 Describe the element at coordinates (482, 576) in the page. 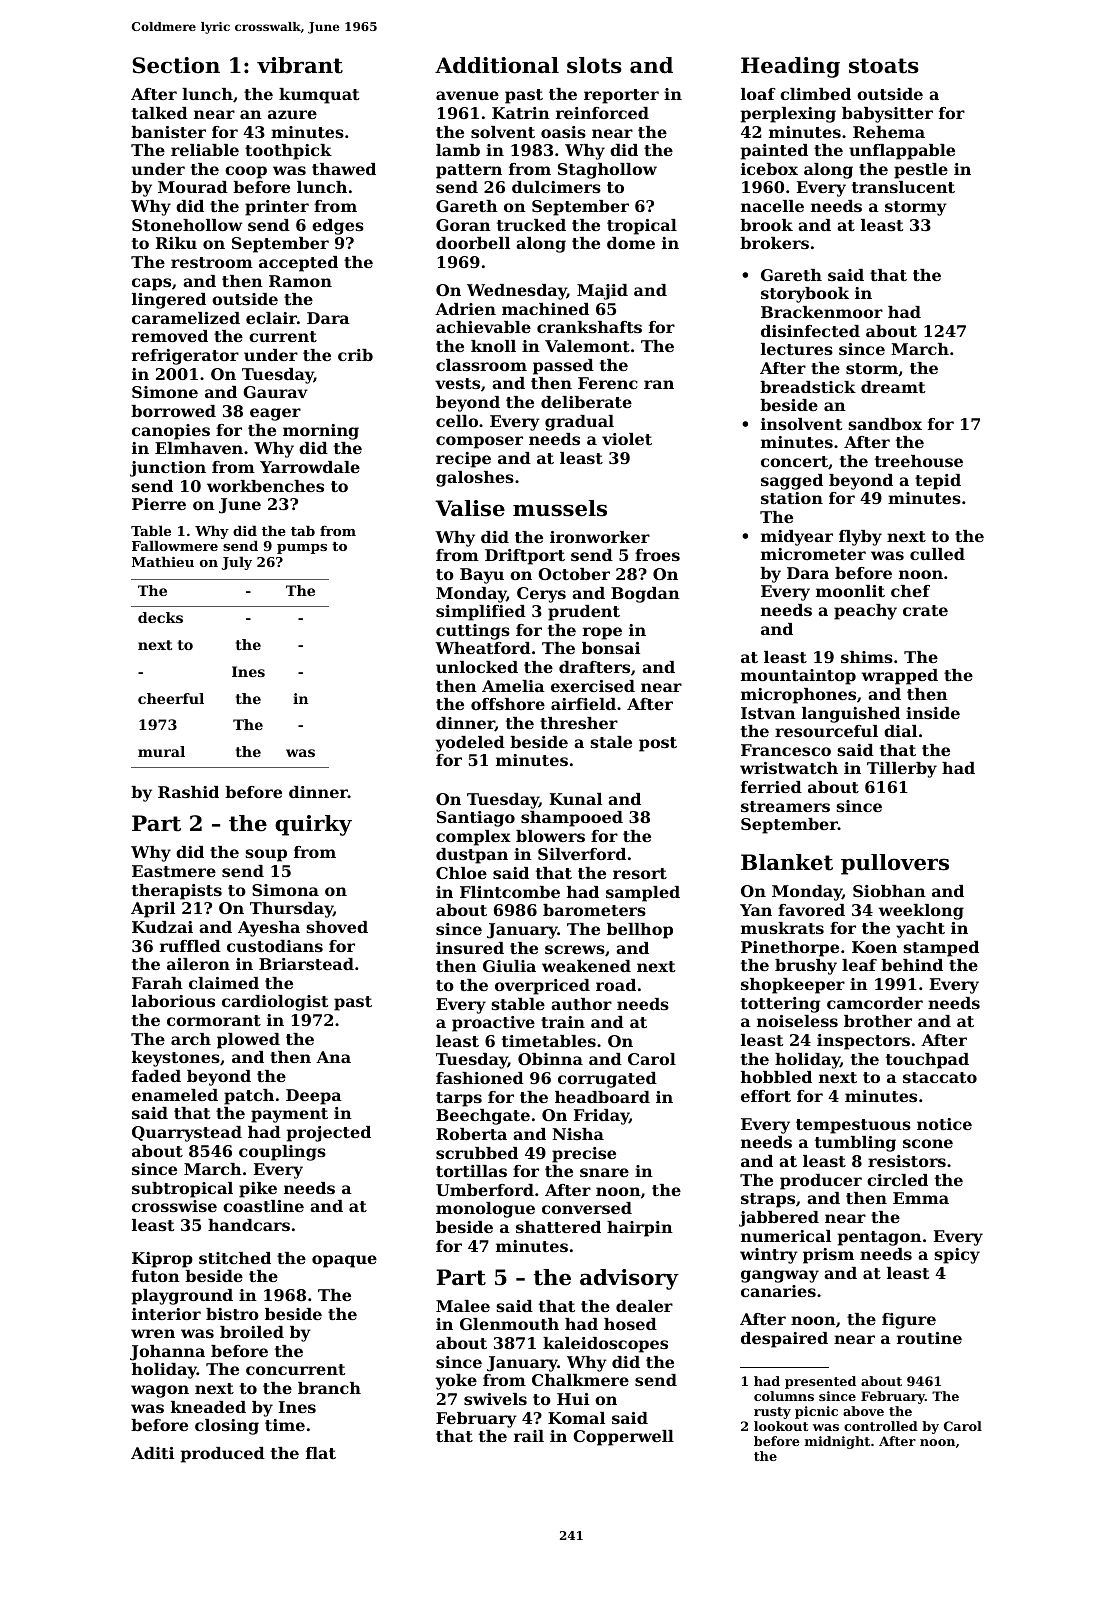

I see `Bayu` at that location.
